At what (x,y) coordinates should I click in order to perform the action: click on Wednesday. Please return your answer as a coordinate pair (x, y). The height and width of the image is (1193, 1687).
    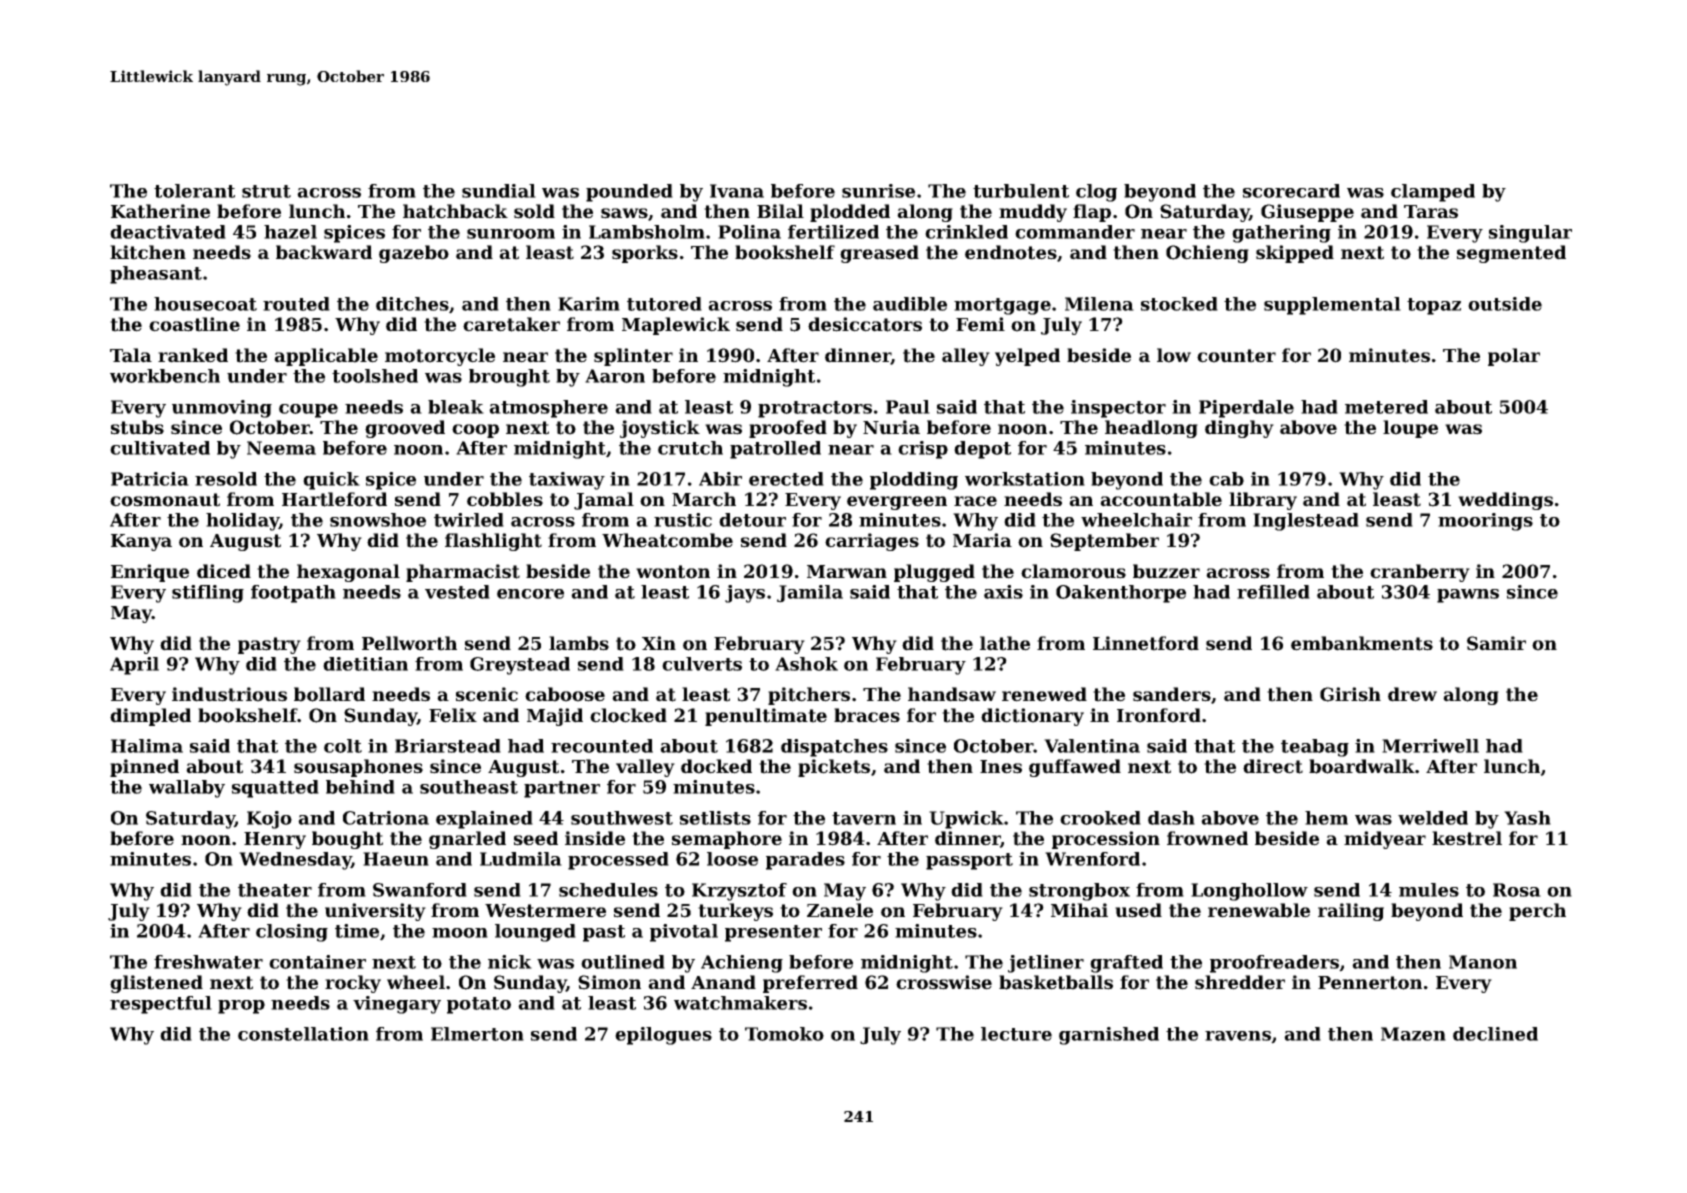
    Looking at the image, I should click on (295, 861).
